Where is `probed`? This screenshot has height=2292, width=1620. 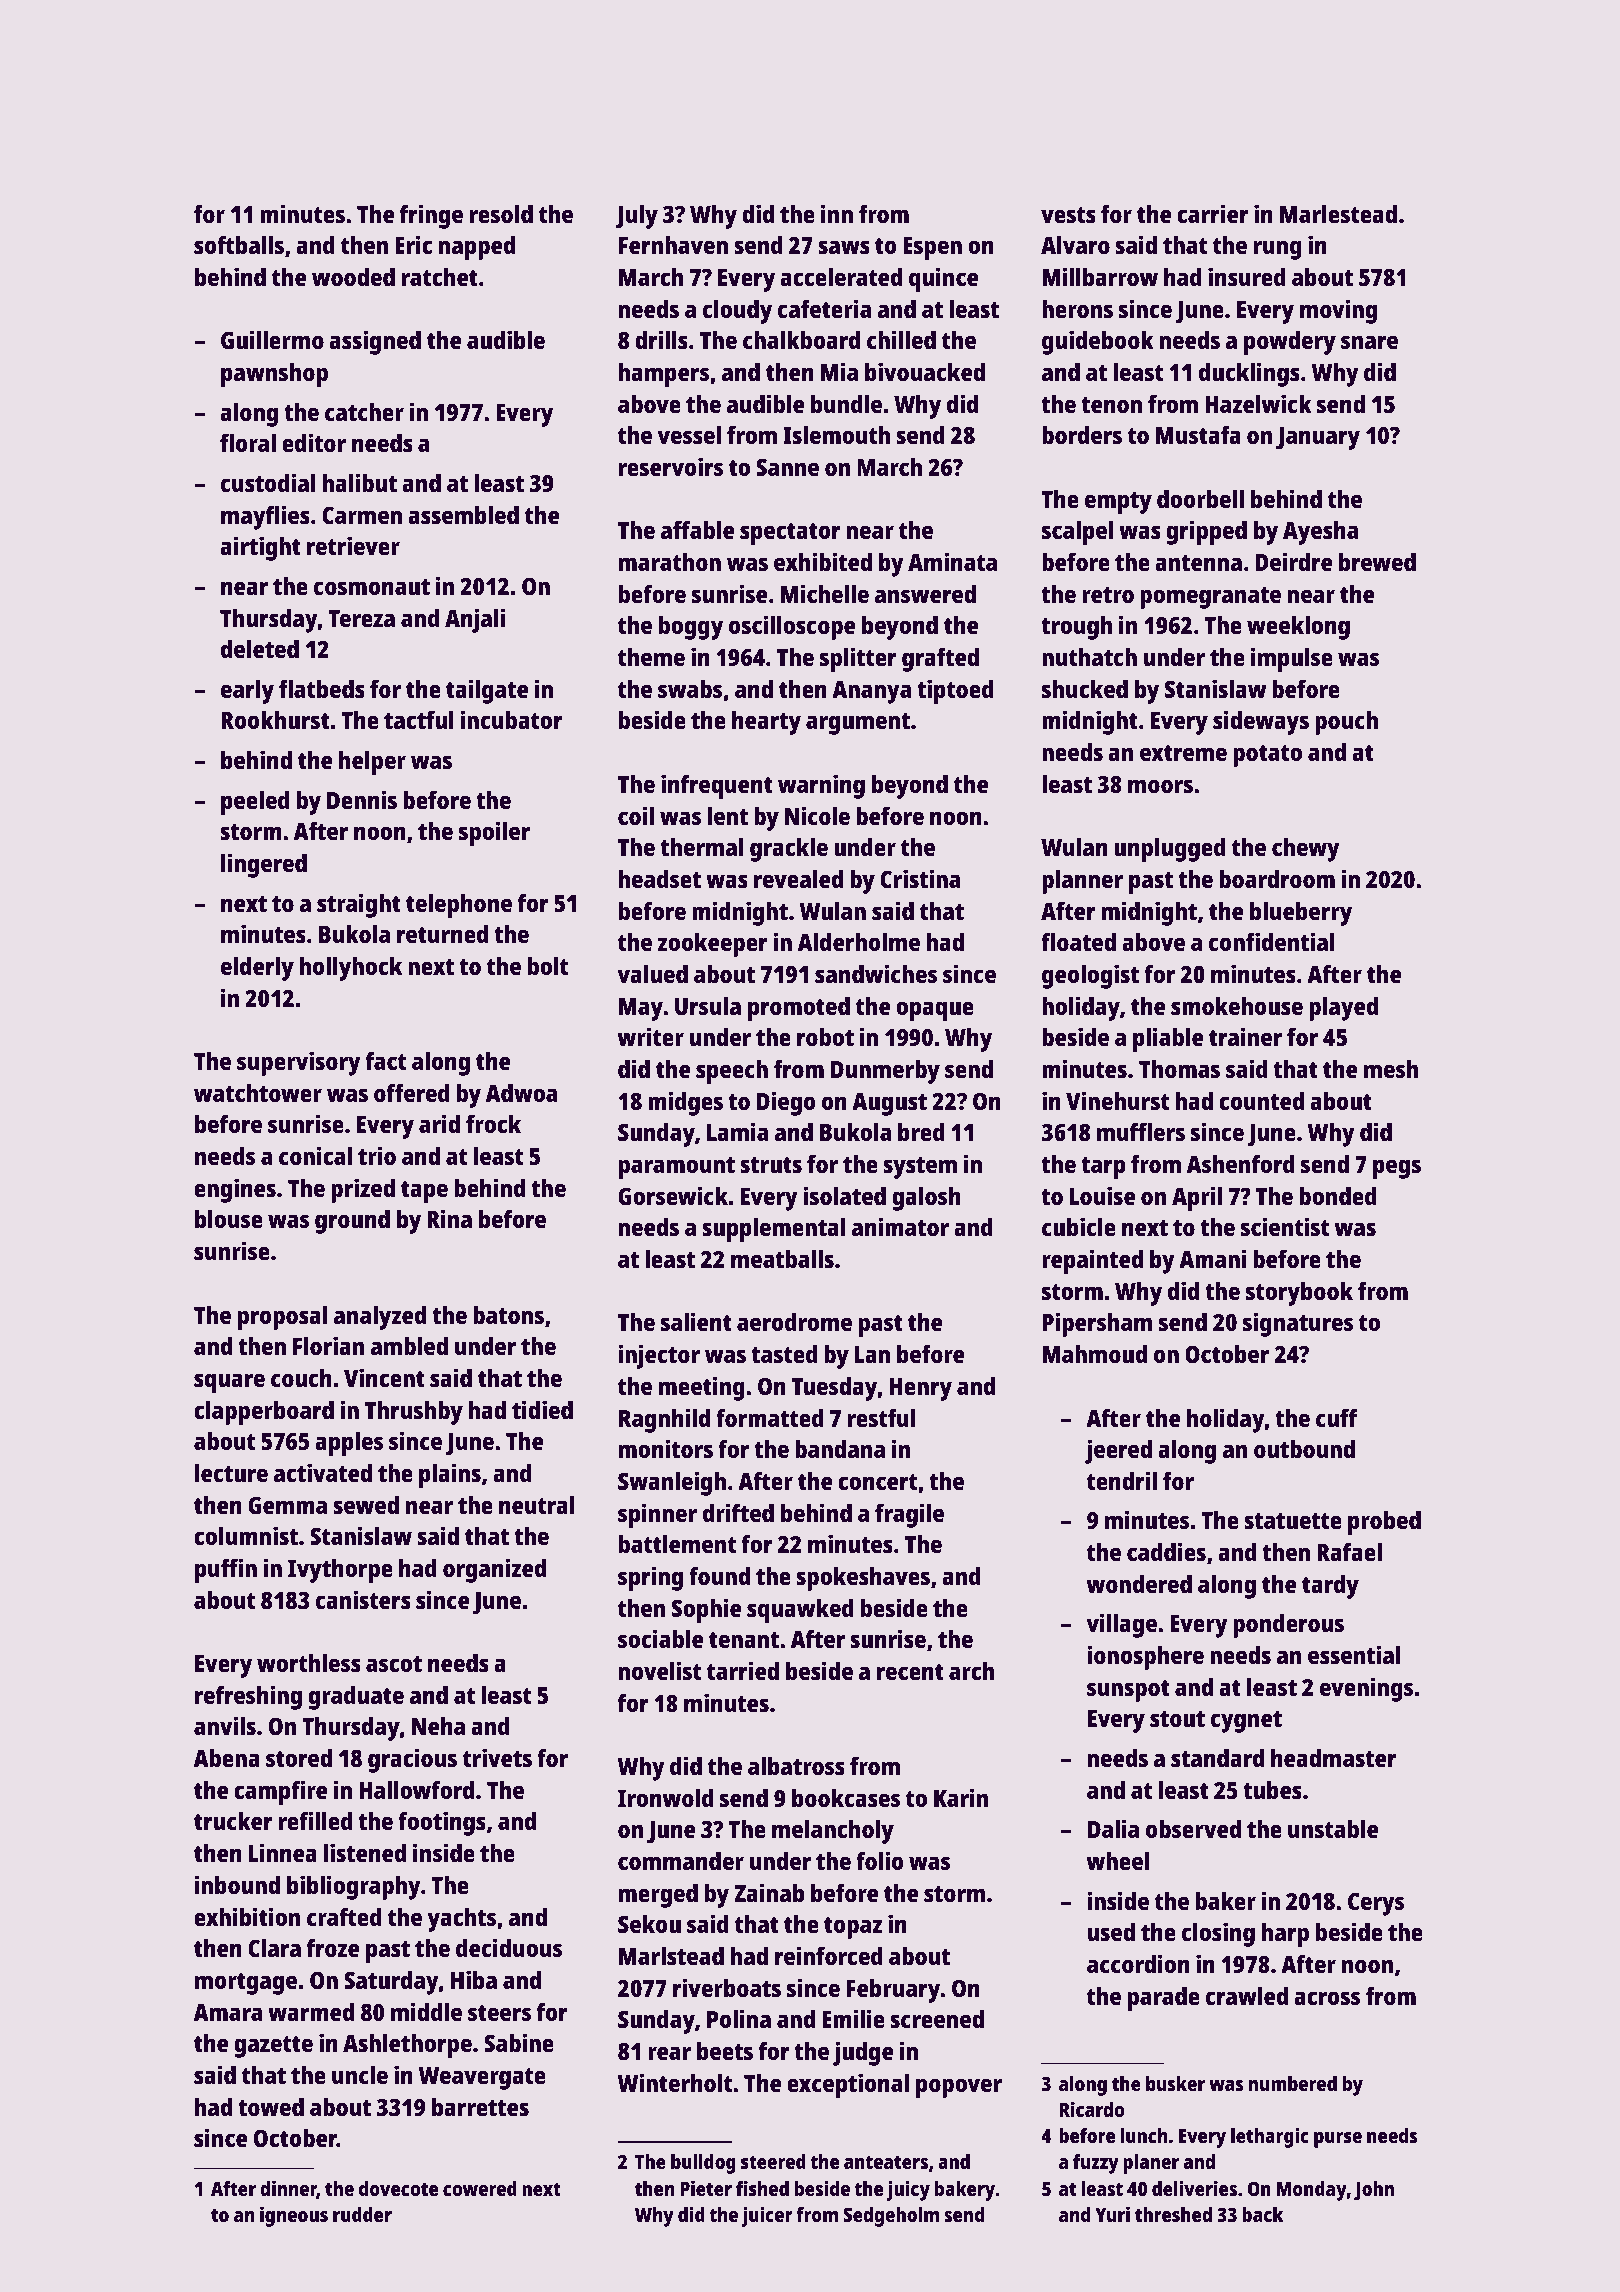
probed is located at coordinates (1384, 1523).
